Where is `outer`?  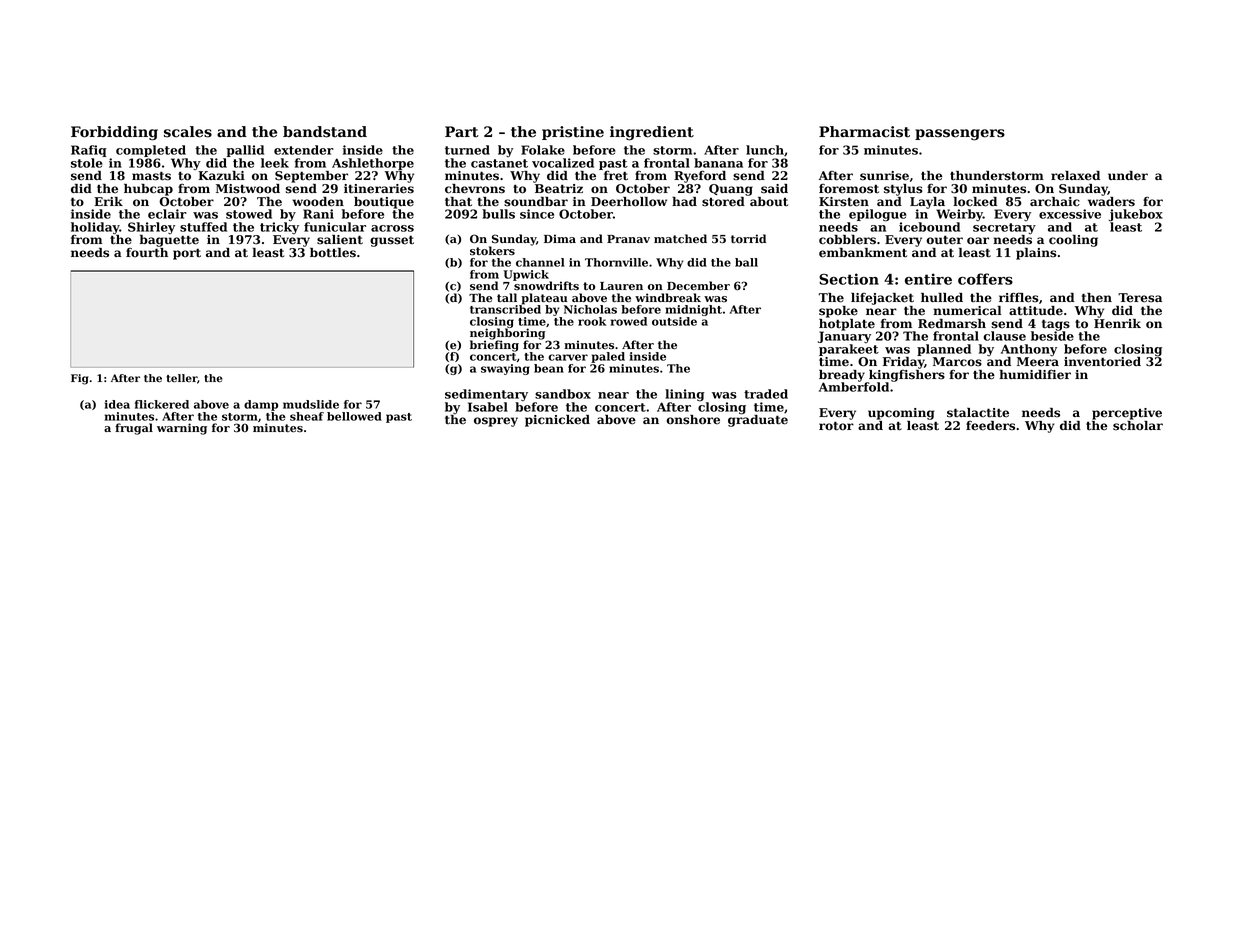 outer is located at coordinates (944, 240).
